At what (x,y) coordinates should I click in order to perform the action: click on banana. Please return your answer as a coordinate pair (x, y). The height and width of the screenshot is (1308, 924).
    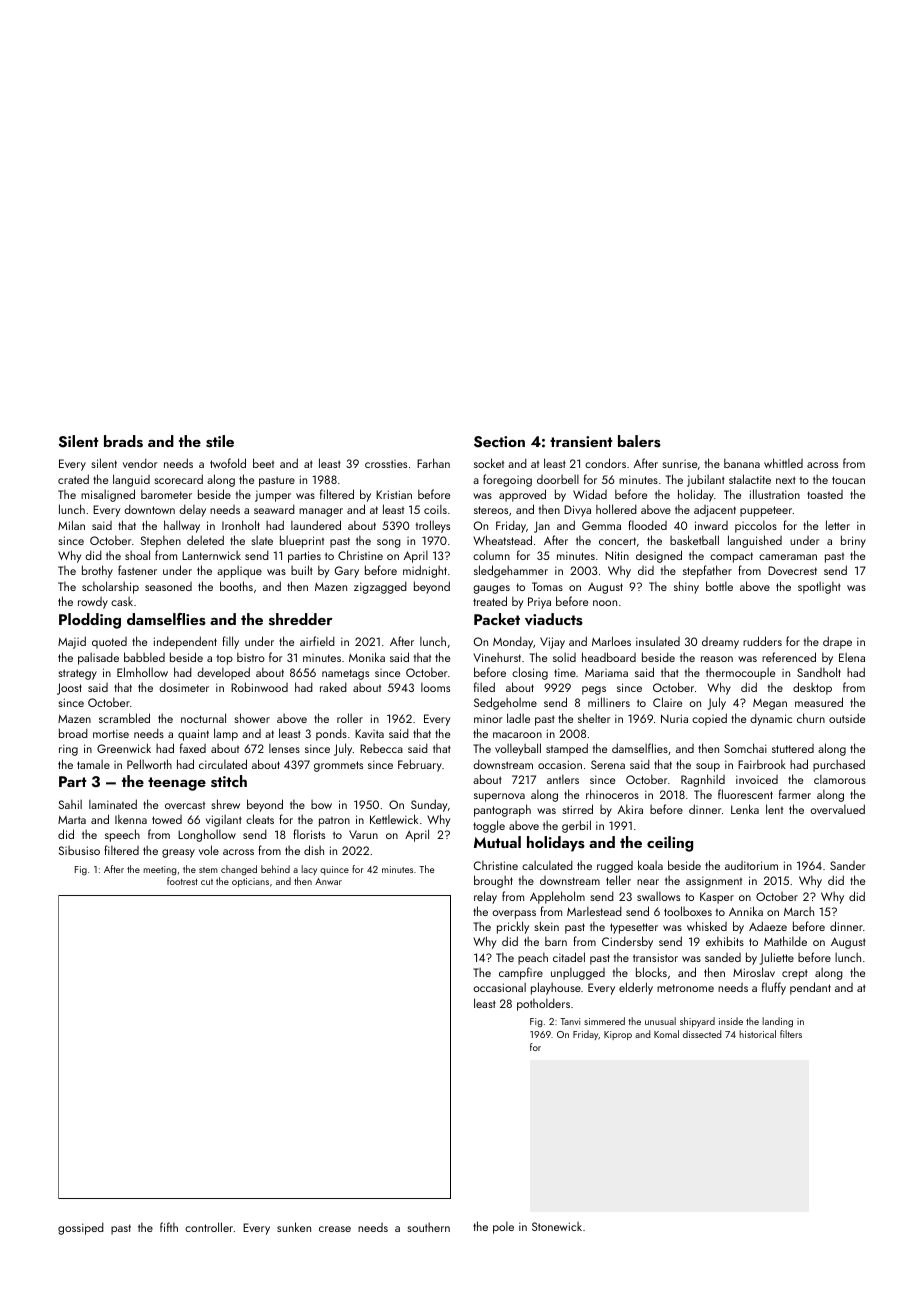
    Looking at the image, I should click on (742, 463).
